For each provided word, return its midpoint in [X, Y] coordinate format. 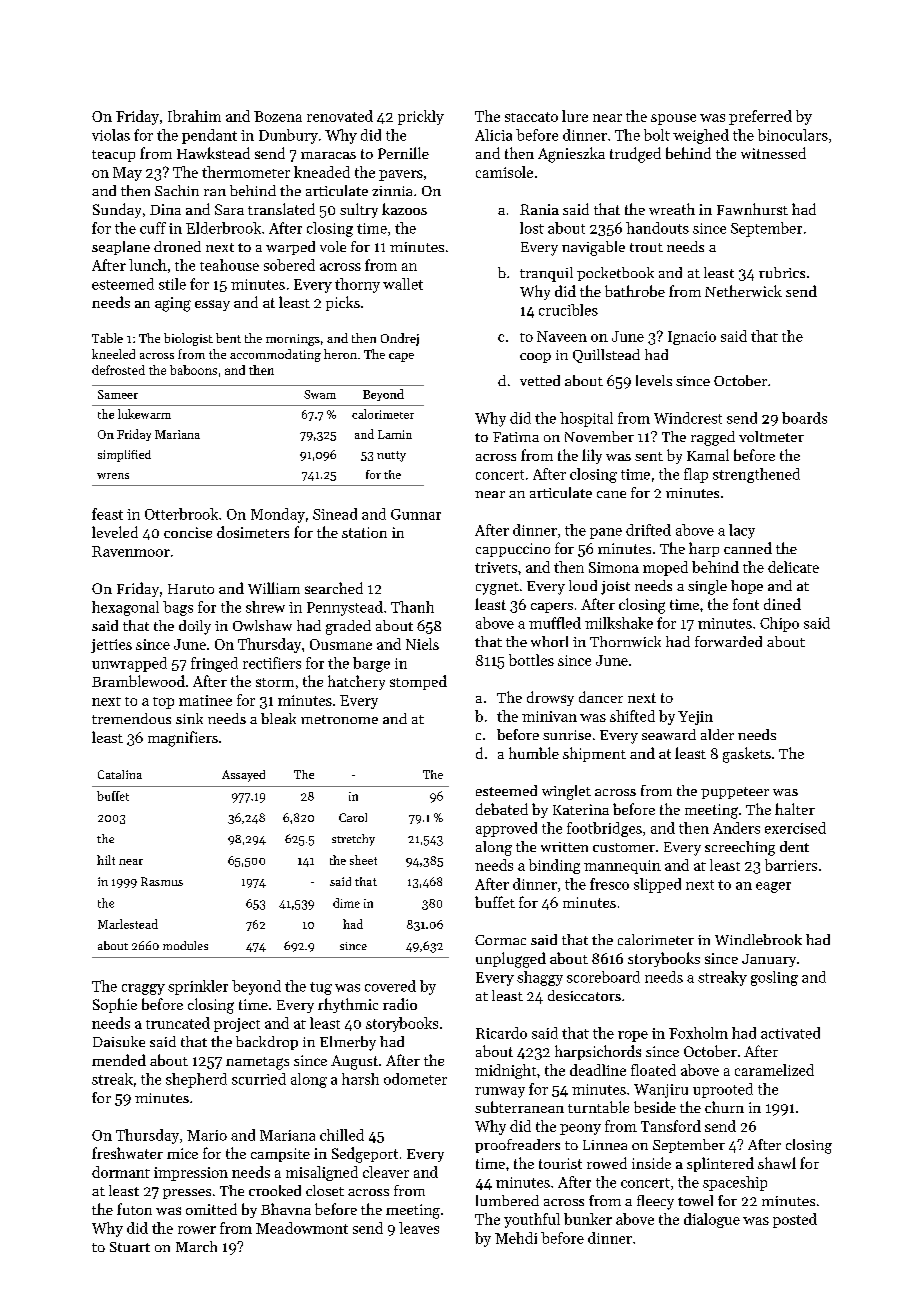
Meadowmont [302, 1228]
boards [804, 418]
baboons [193, 370]
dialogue [712, 1220]
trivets [496, 567]
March [196, 1246]
